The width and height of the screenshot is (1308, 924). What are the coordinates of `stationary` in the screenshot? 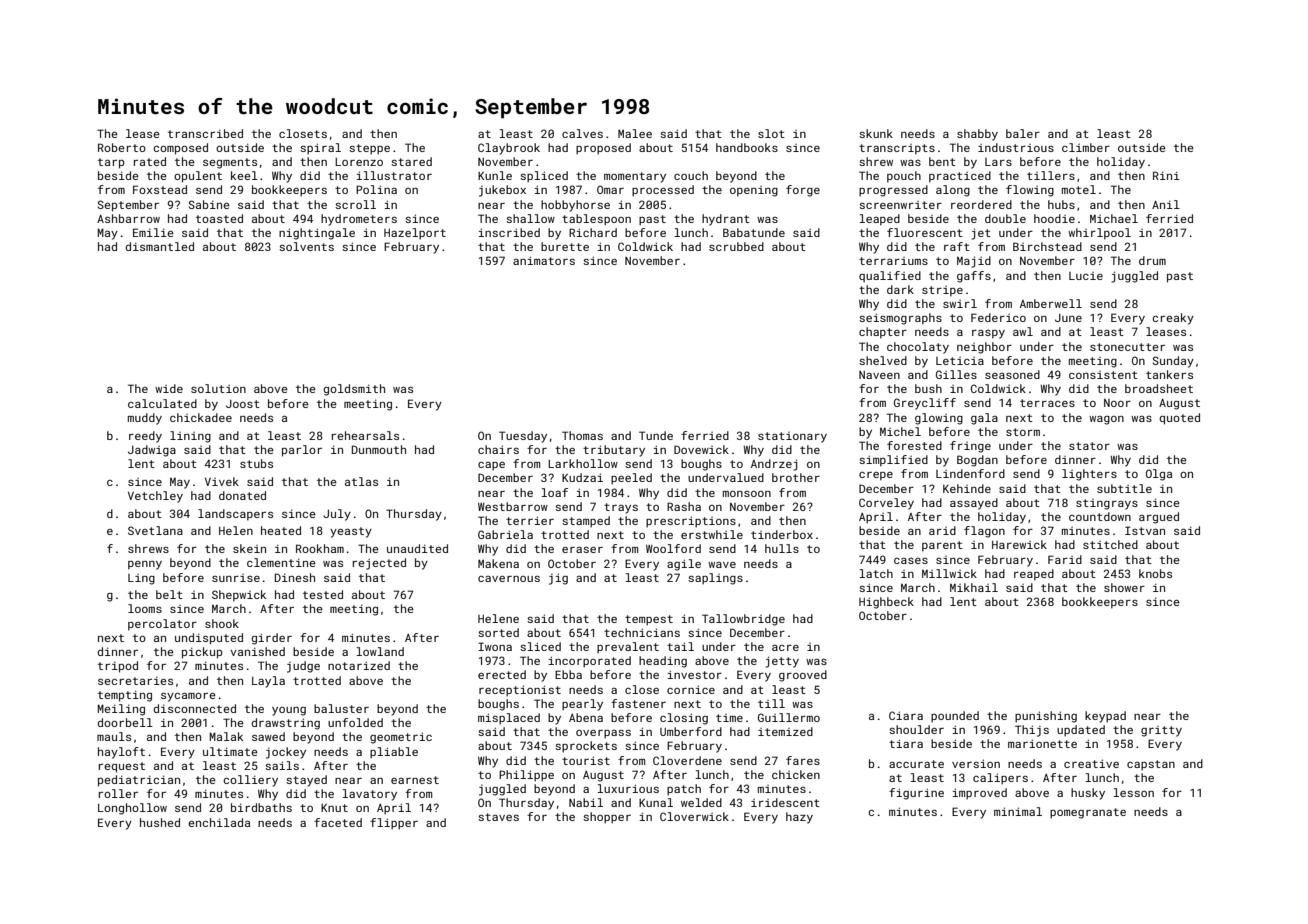 It's located at (792, 437).
